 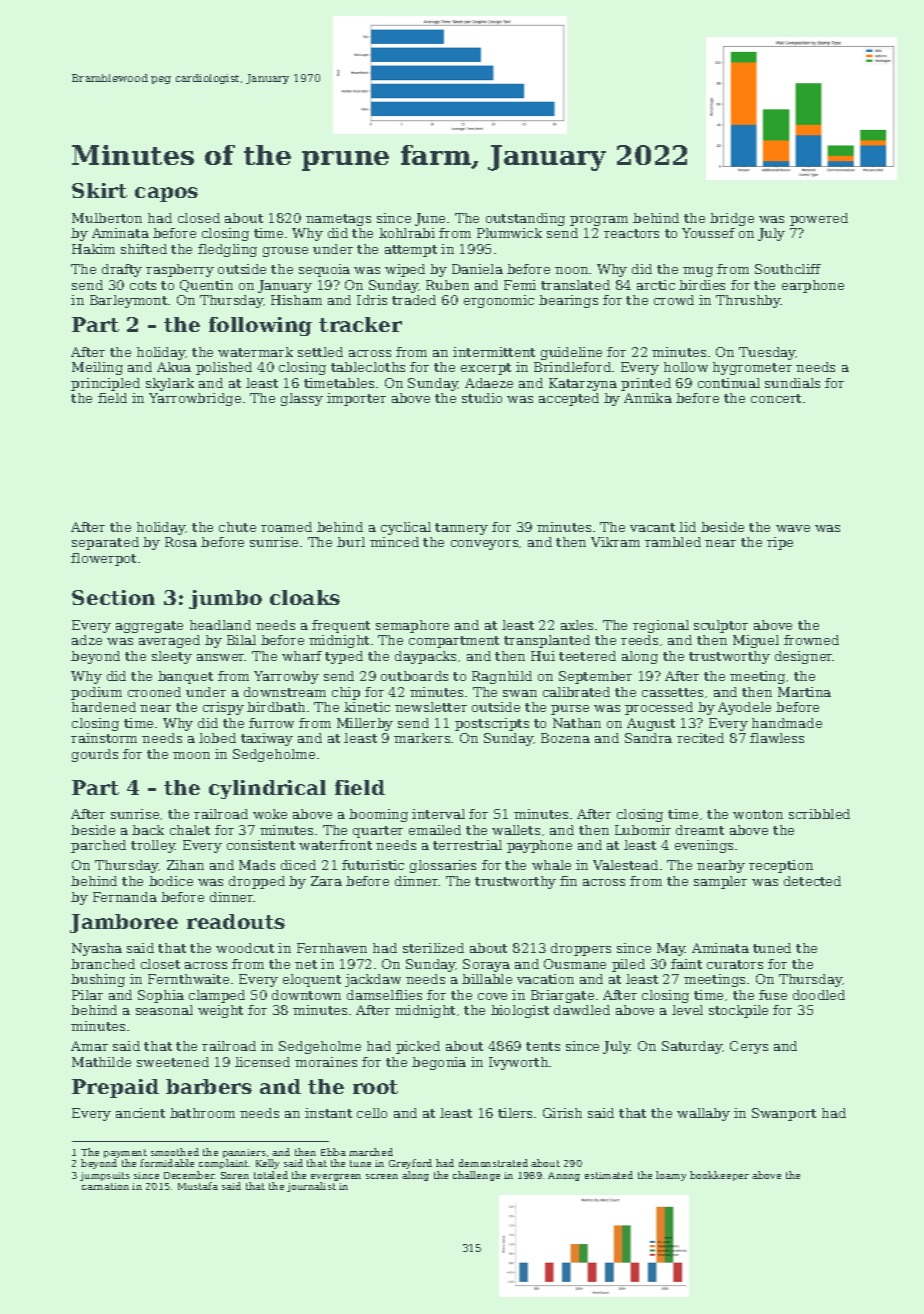 I want to click on program, so click(x=599, y=221).
